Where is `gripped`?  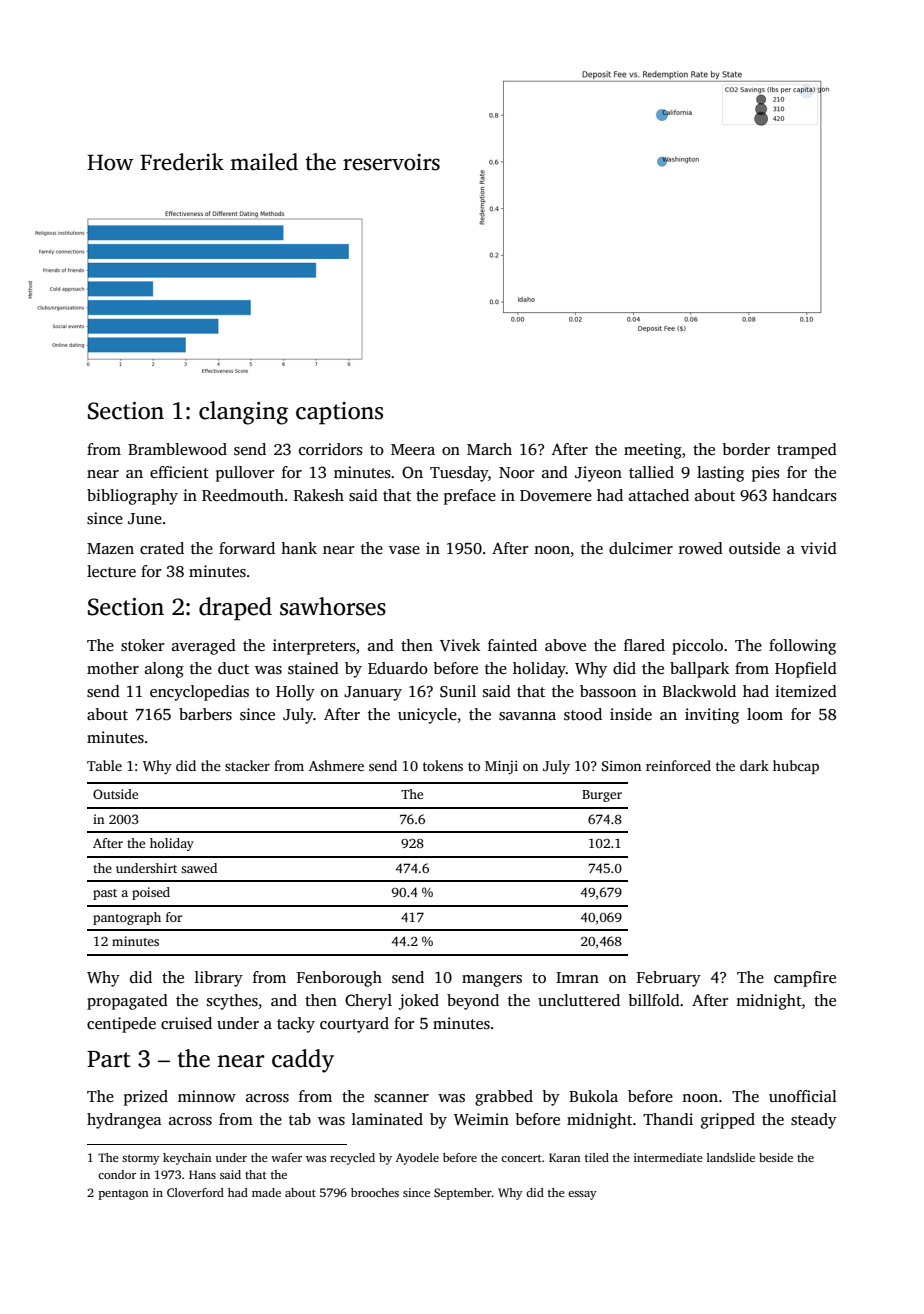
gripped is located at coordinates (728, 1121).
